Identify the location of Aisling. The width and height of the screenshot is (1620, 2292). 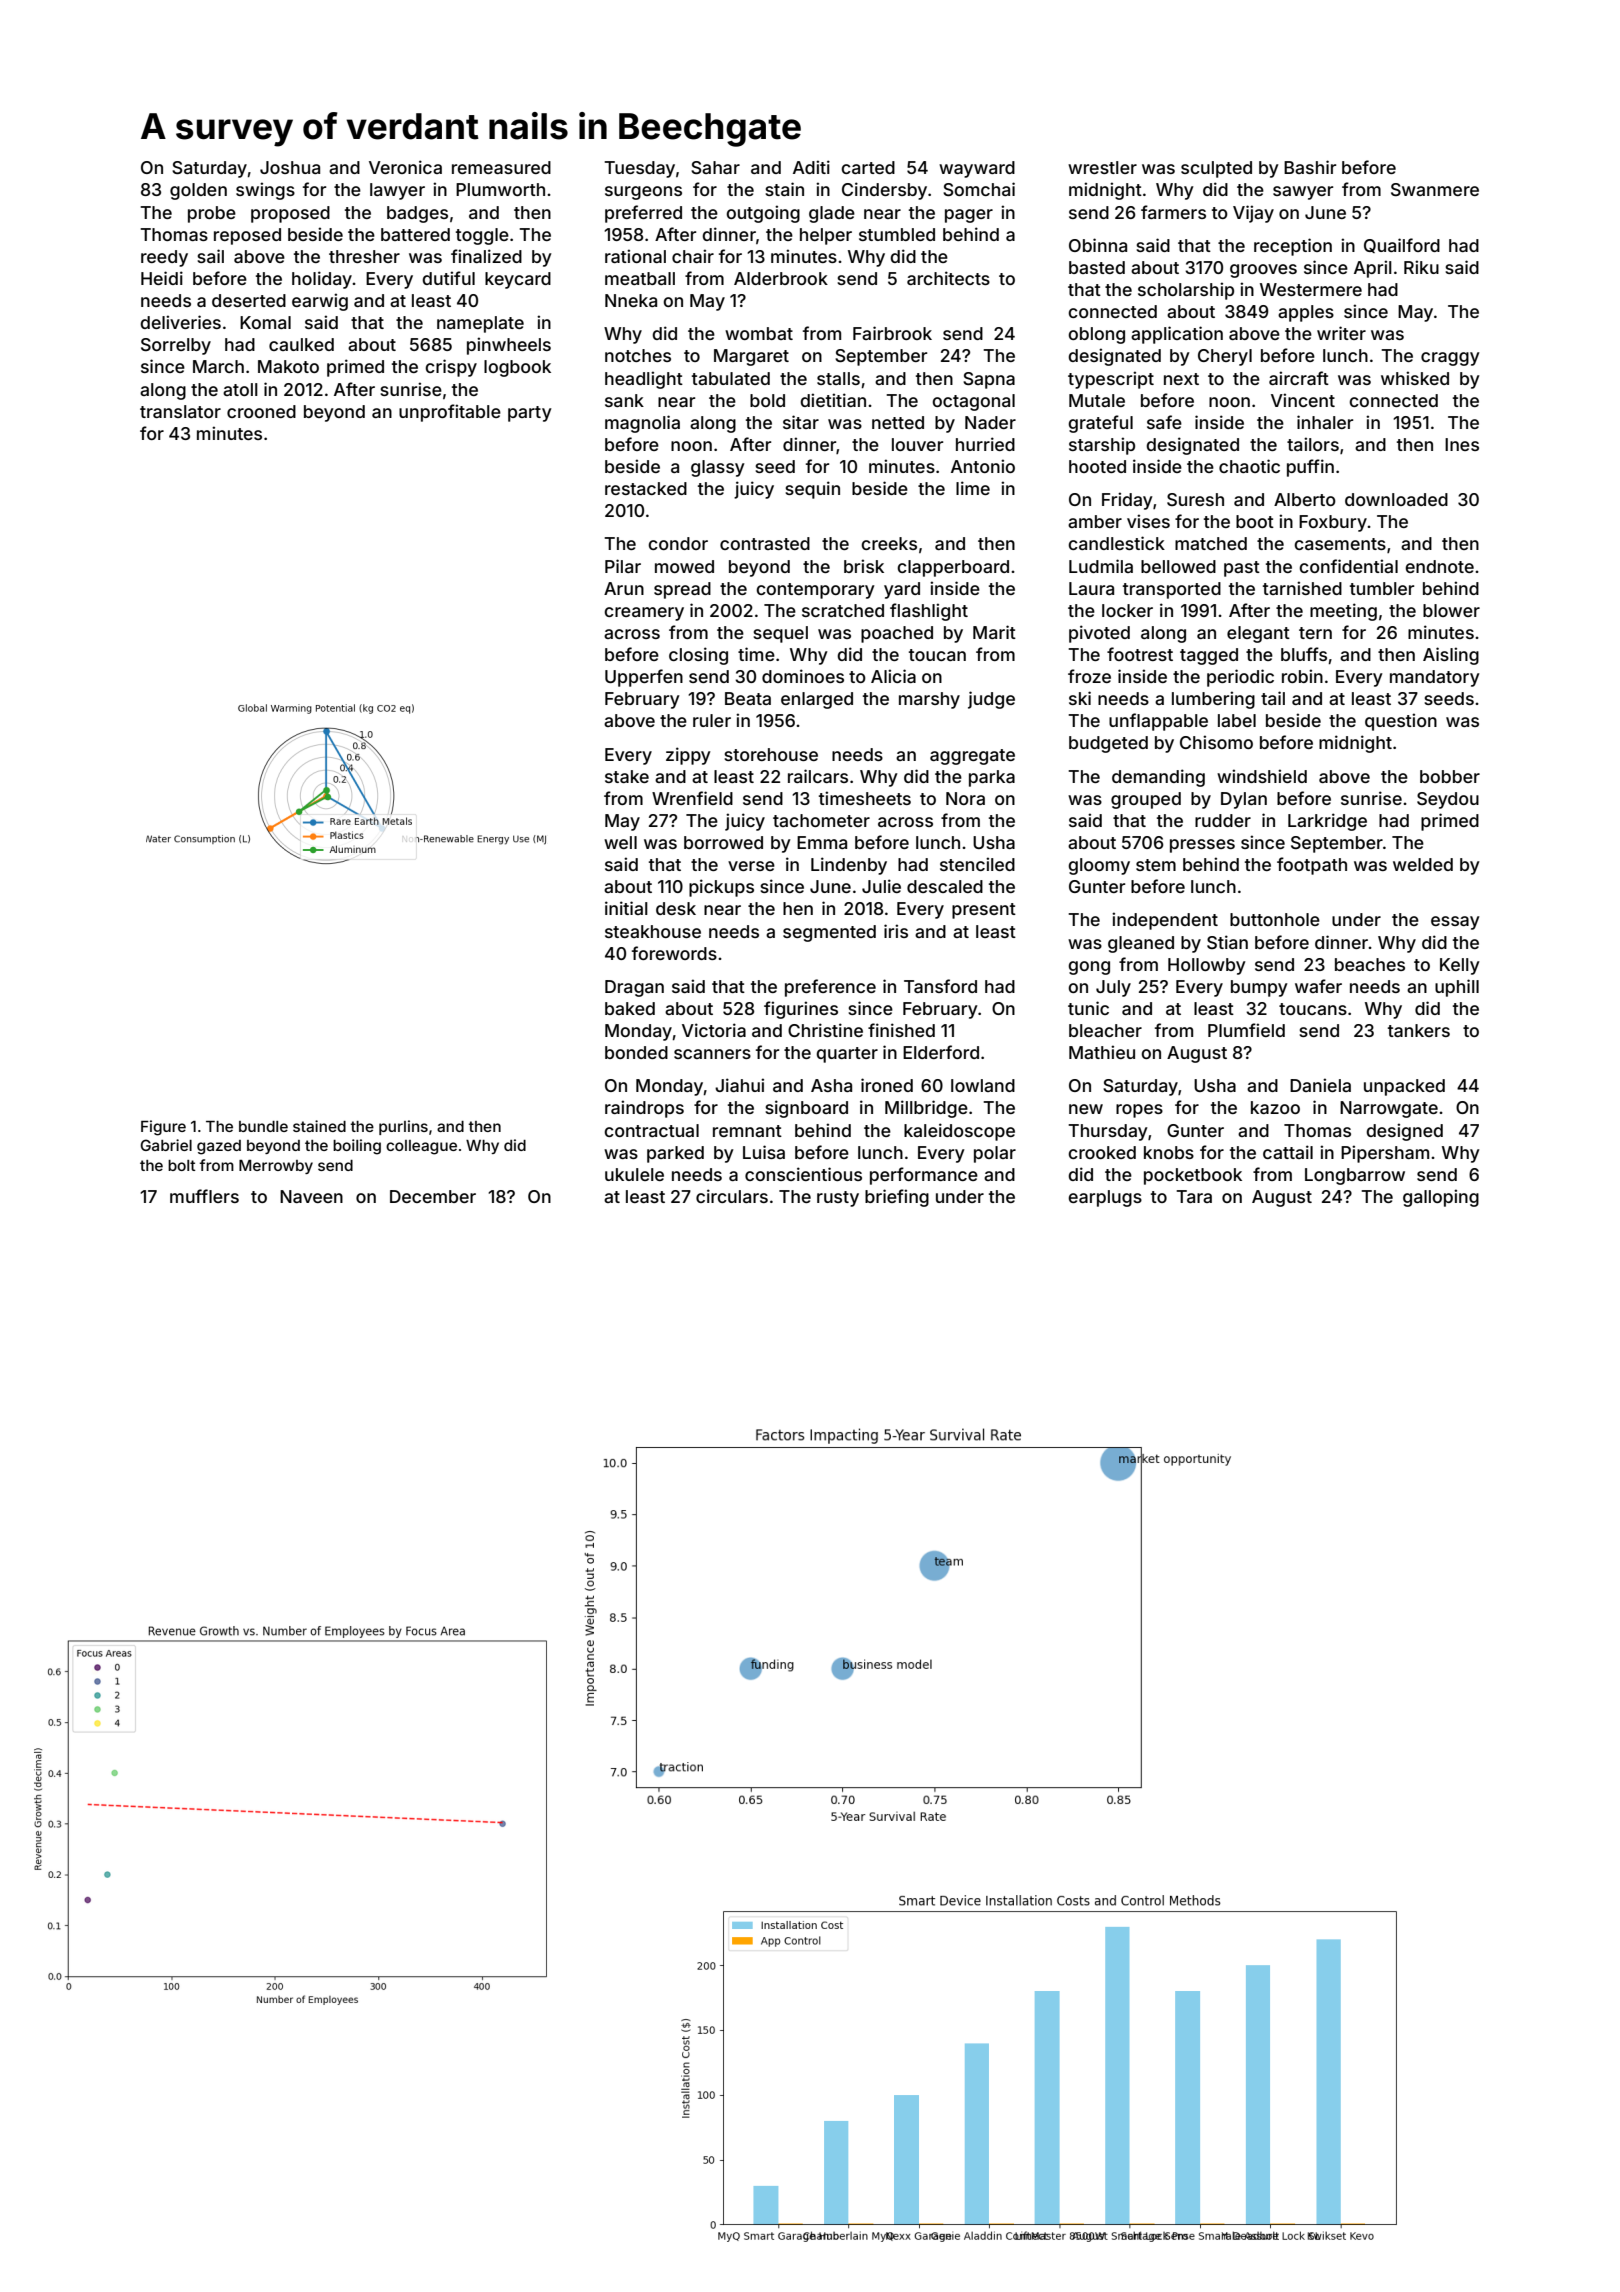
(1451, 656).
